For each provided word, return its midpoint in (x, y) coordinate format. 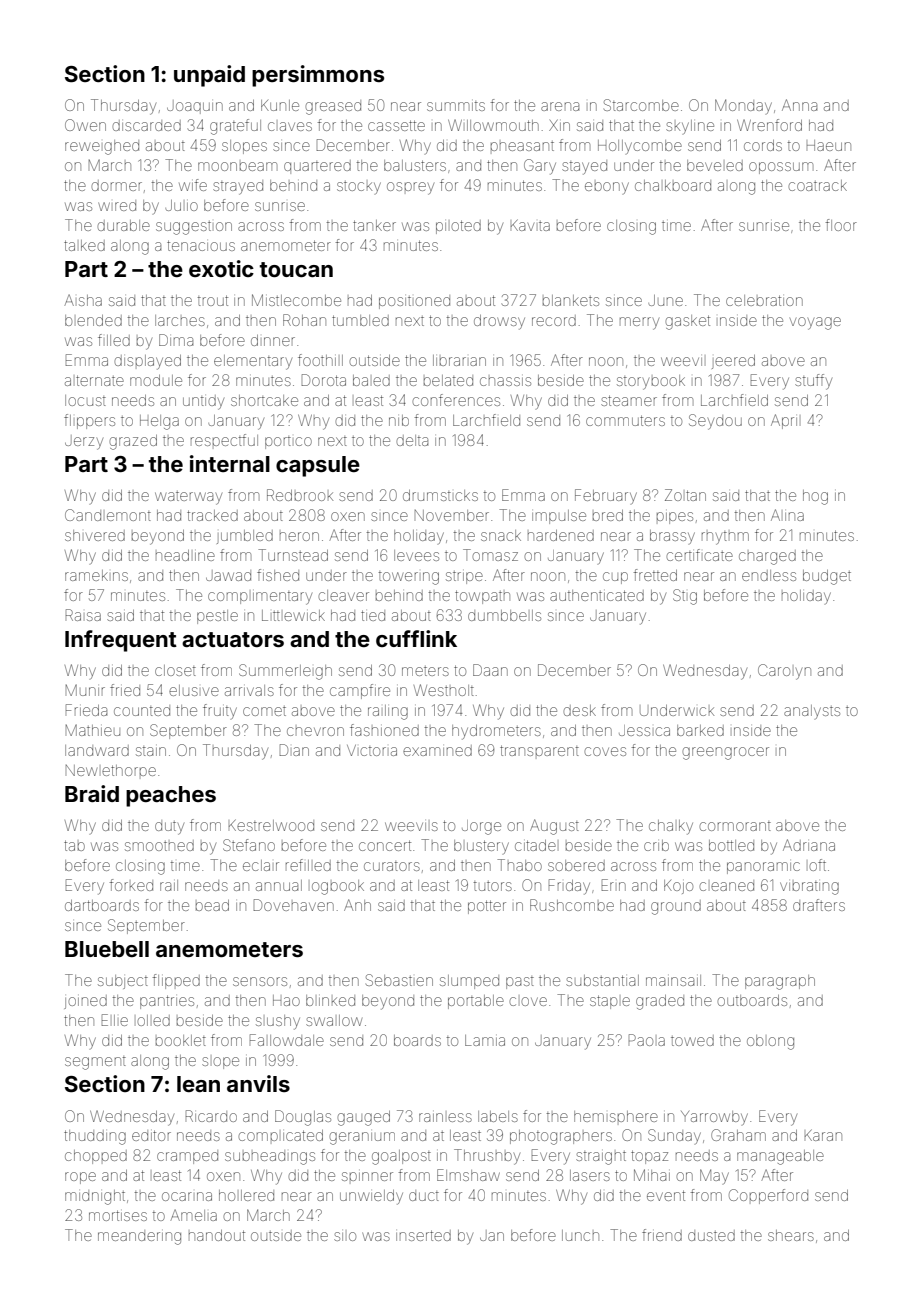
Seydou (715, 422)
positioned (414, 302)
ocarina (187, 1196)
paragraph (780, 982)
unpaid (209, 76)
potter (487, 907)
